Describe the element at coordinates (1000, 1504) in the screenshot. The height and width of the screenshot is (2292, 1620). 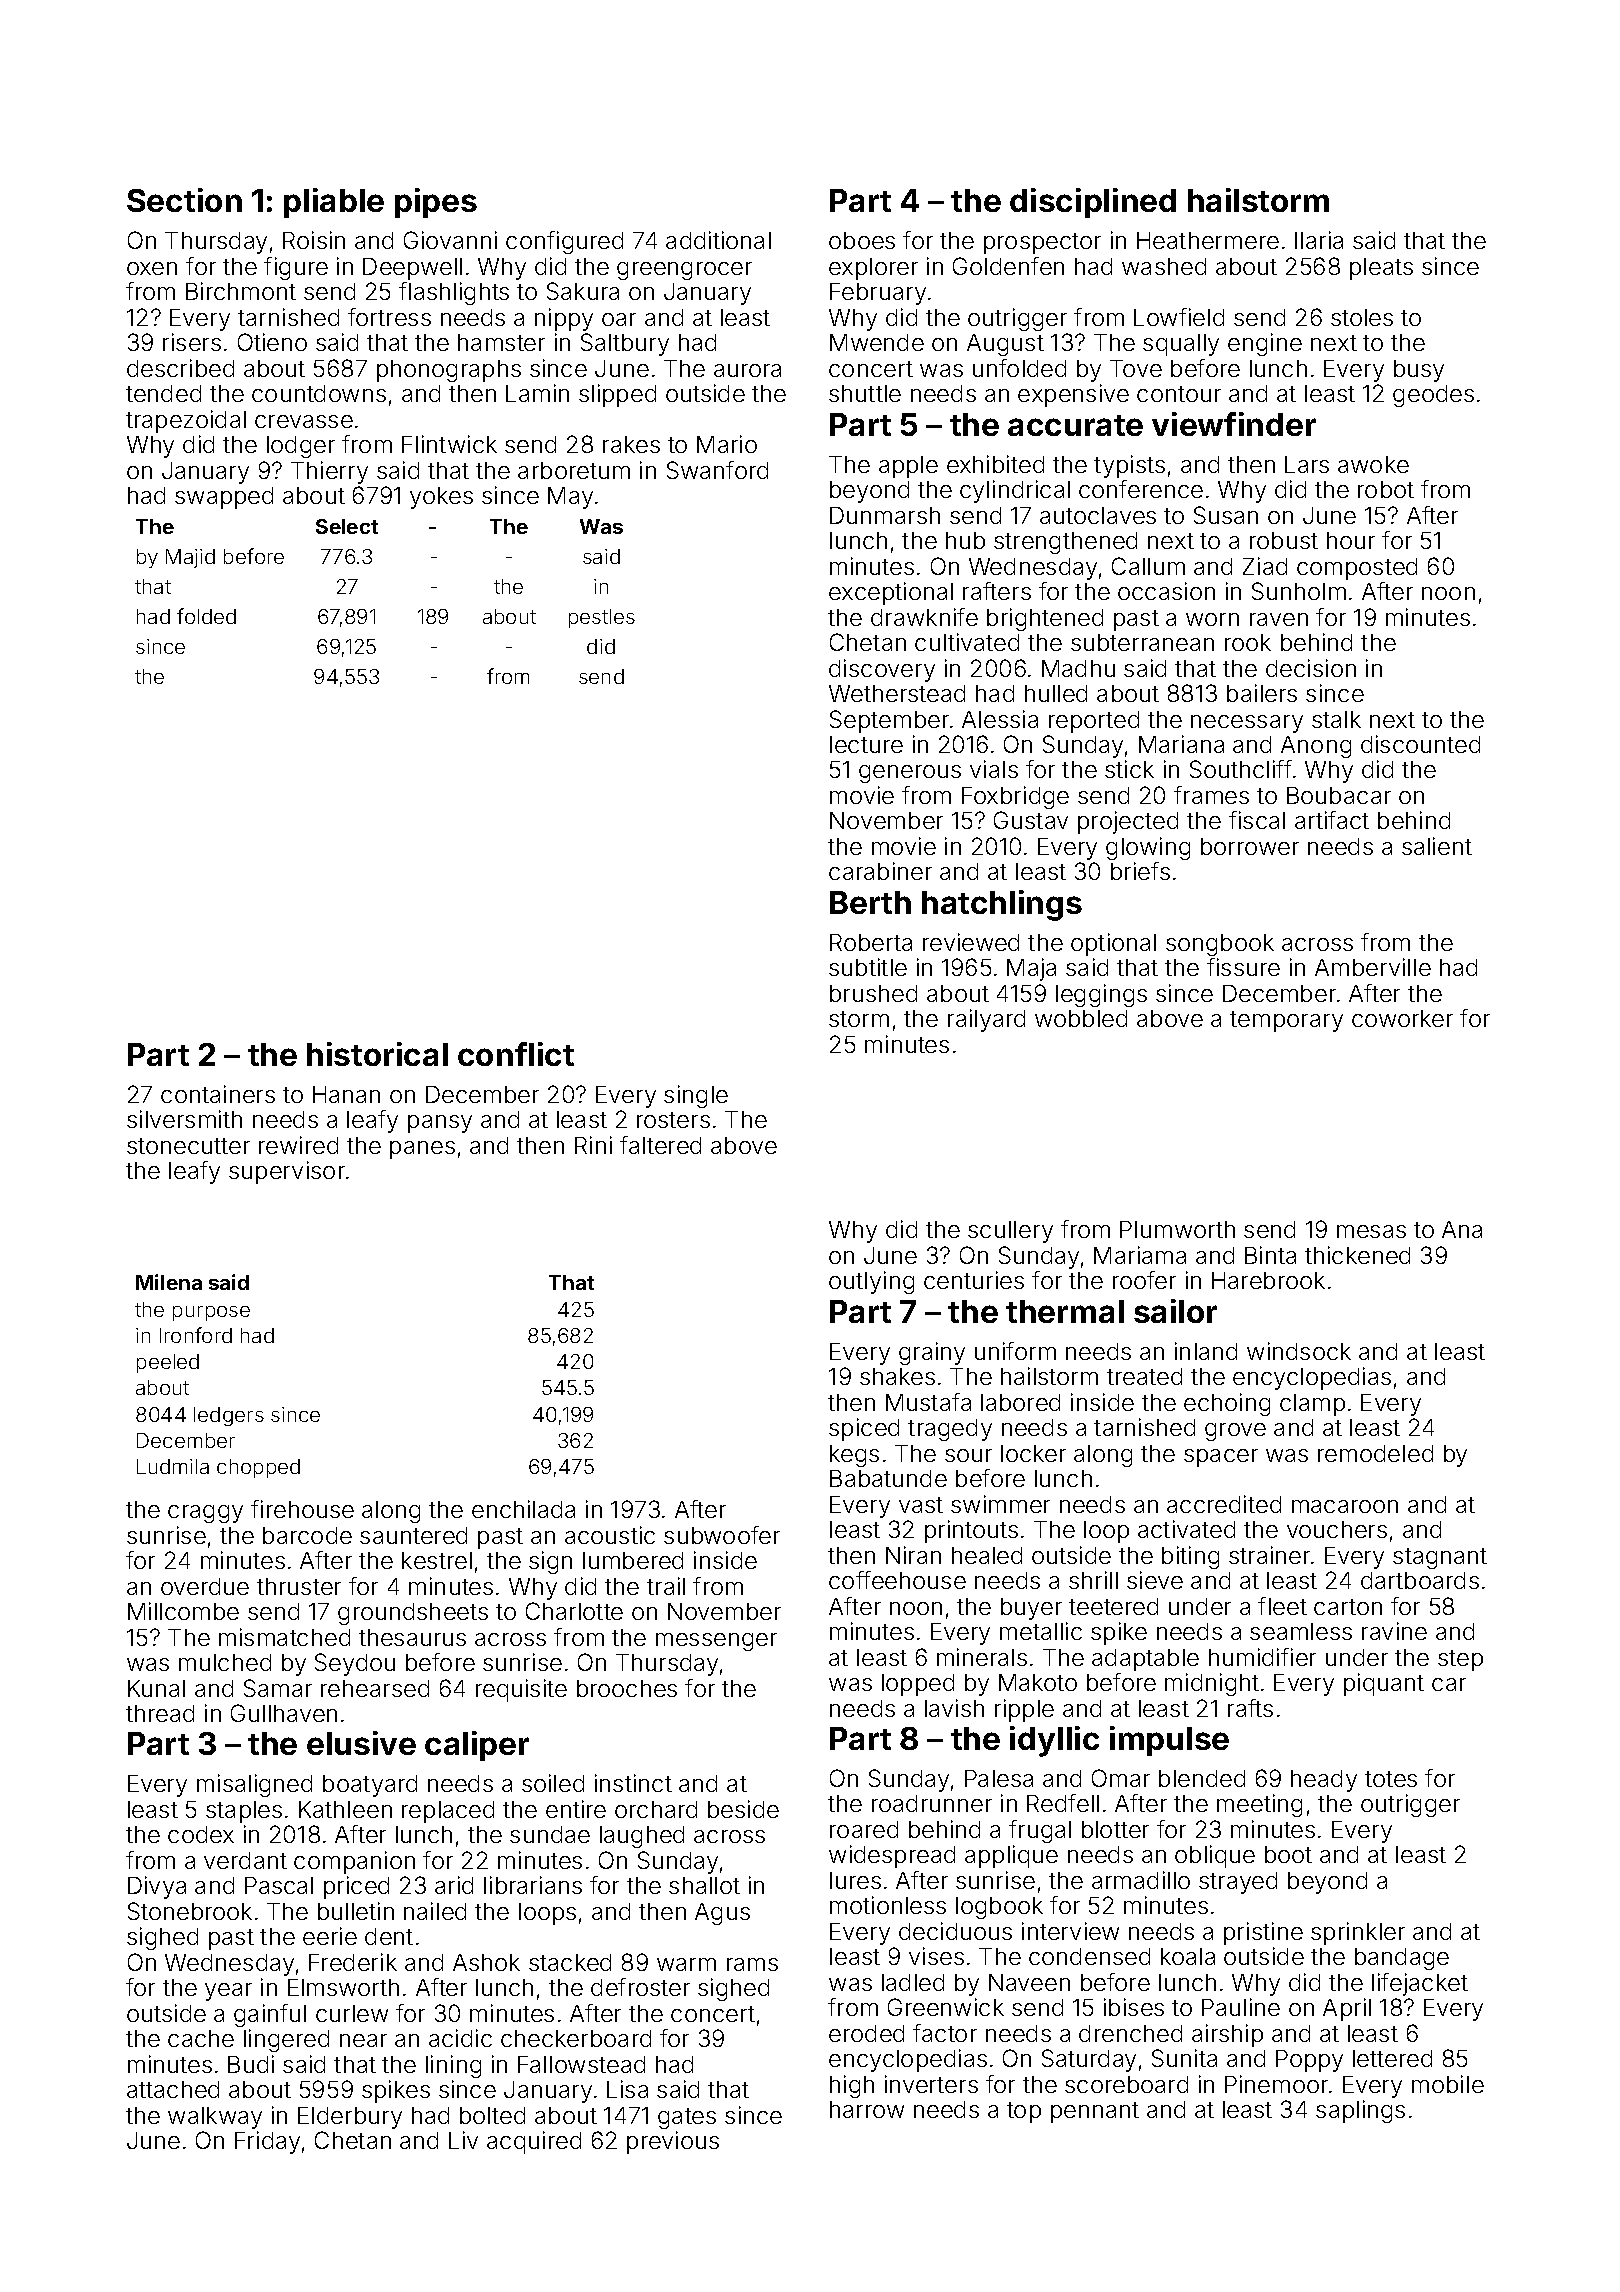
I see `swimmer` at that location.
